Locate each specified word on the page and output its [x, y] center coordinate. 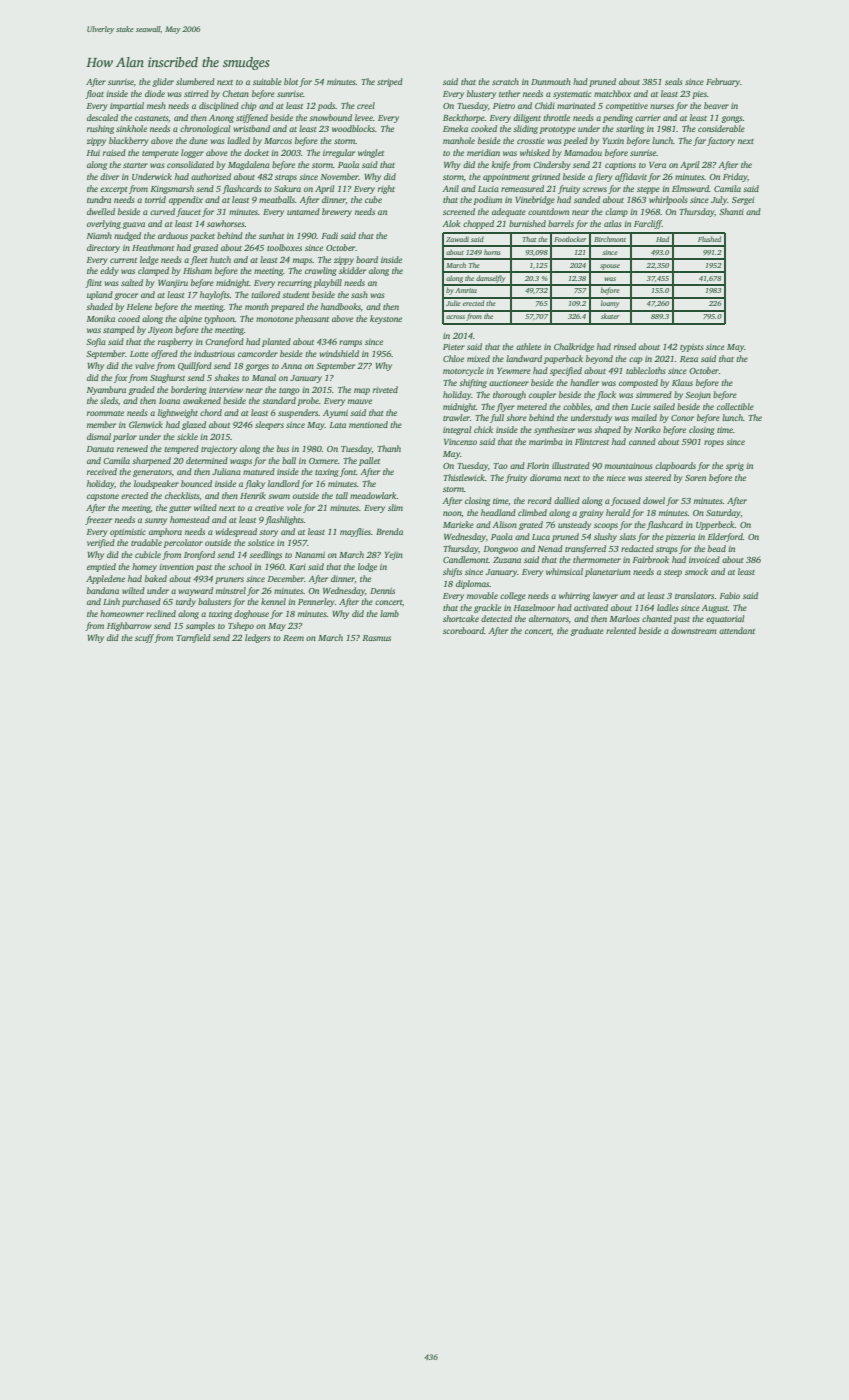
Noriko [648, 429]
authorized [211, 176]
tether [509, 93]
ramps [350, 343]
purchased [141, 602]
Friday [735, 177]
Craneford [224, 342]
